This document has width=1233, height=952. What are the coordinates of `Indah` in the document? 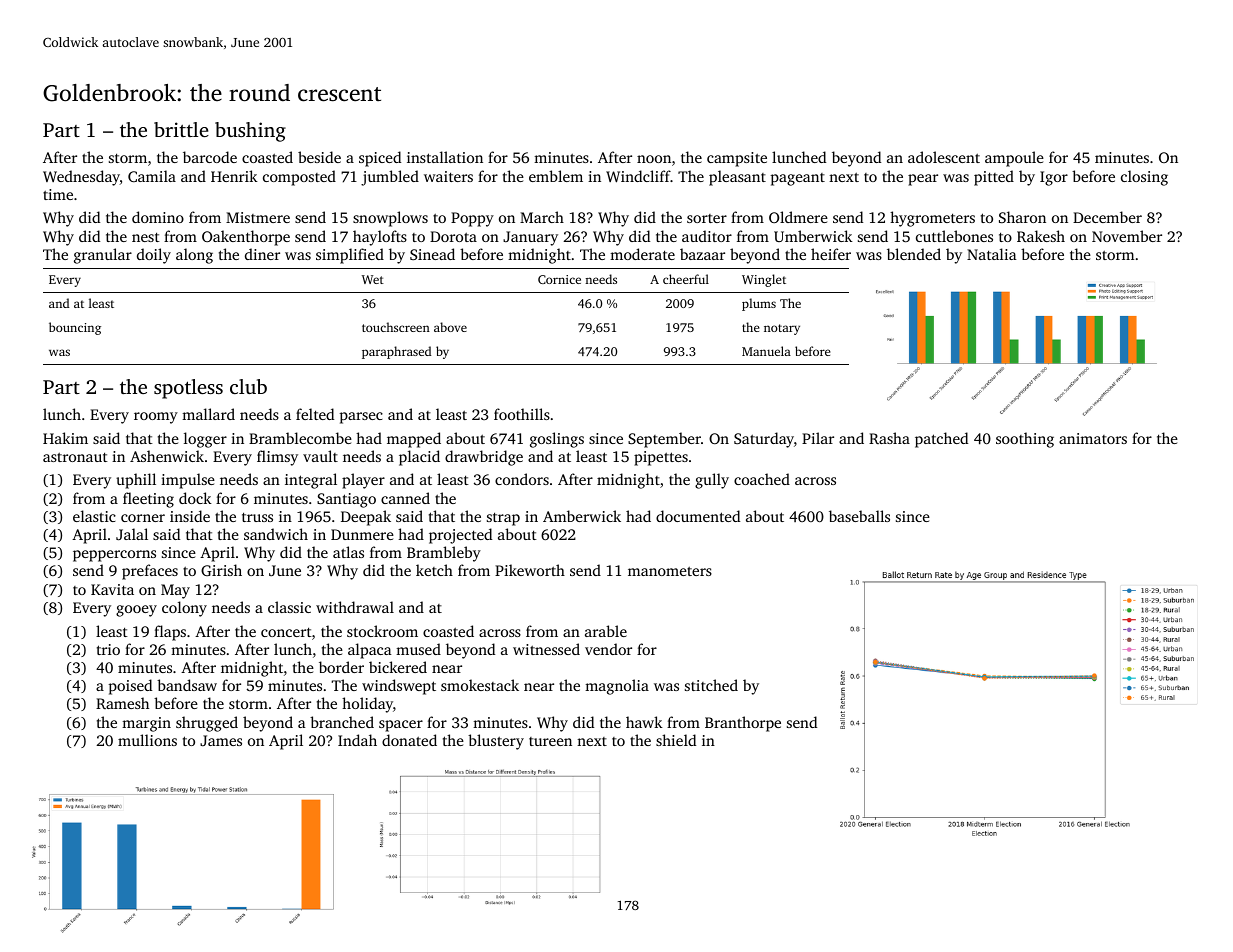 It's located at (357, 740).
